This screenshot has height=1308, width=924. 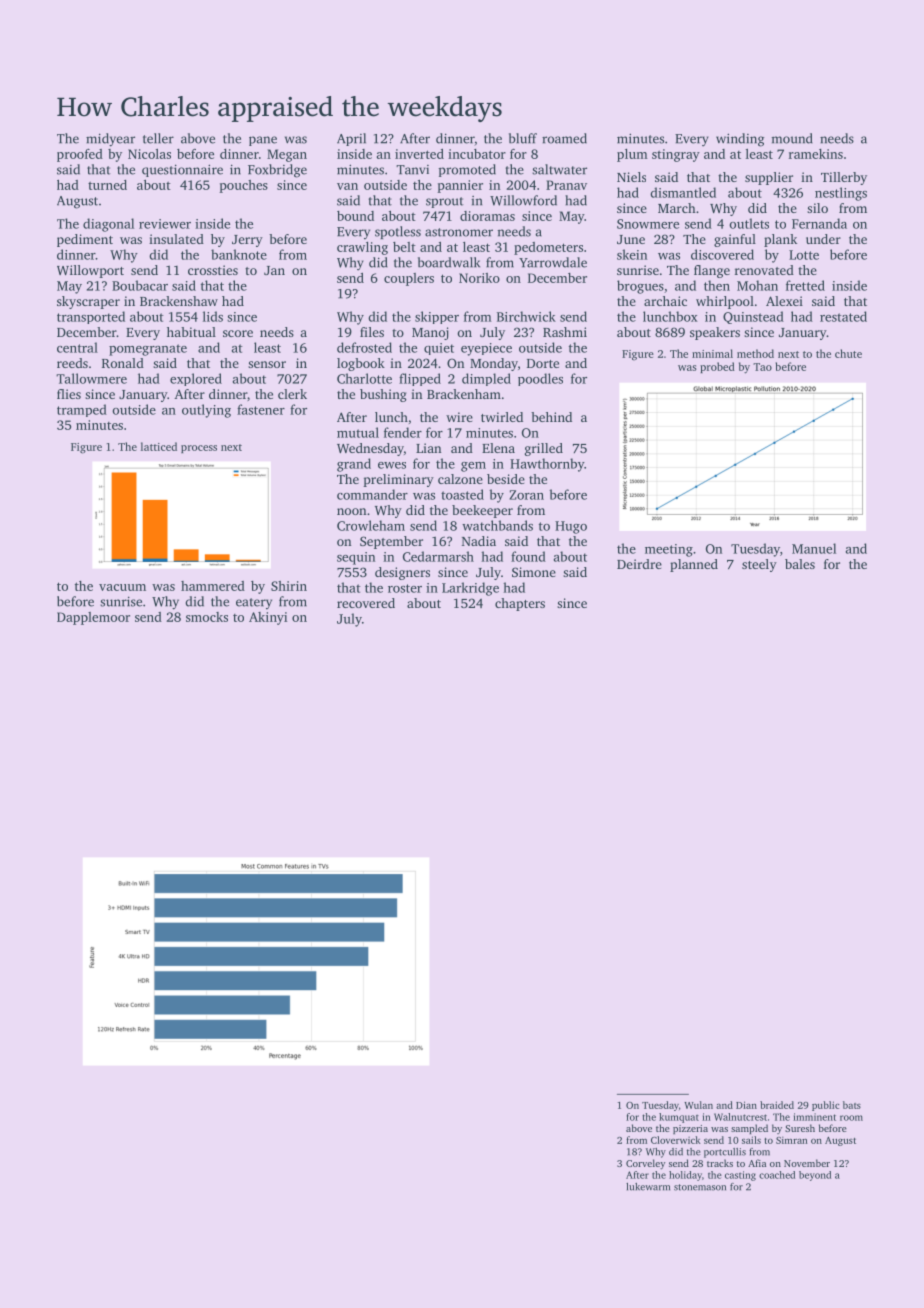 What do you see at coordinates (698, 1105) in the screenshot?
I see `Wulan` at bounding box center [698, 1105].
